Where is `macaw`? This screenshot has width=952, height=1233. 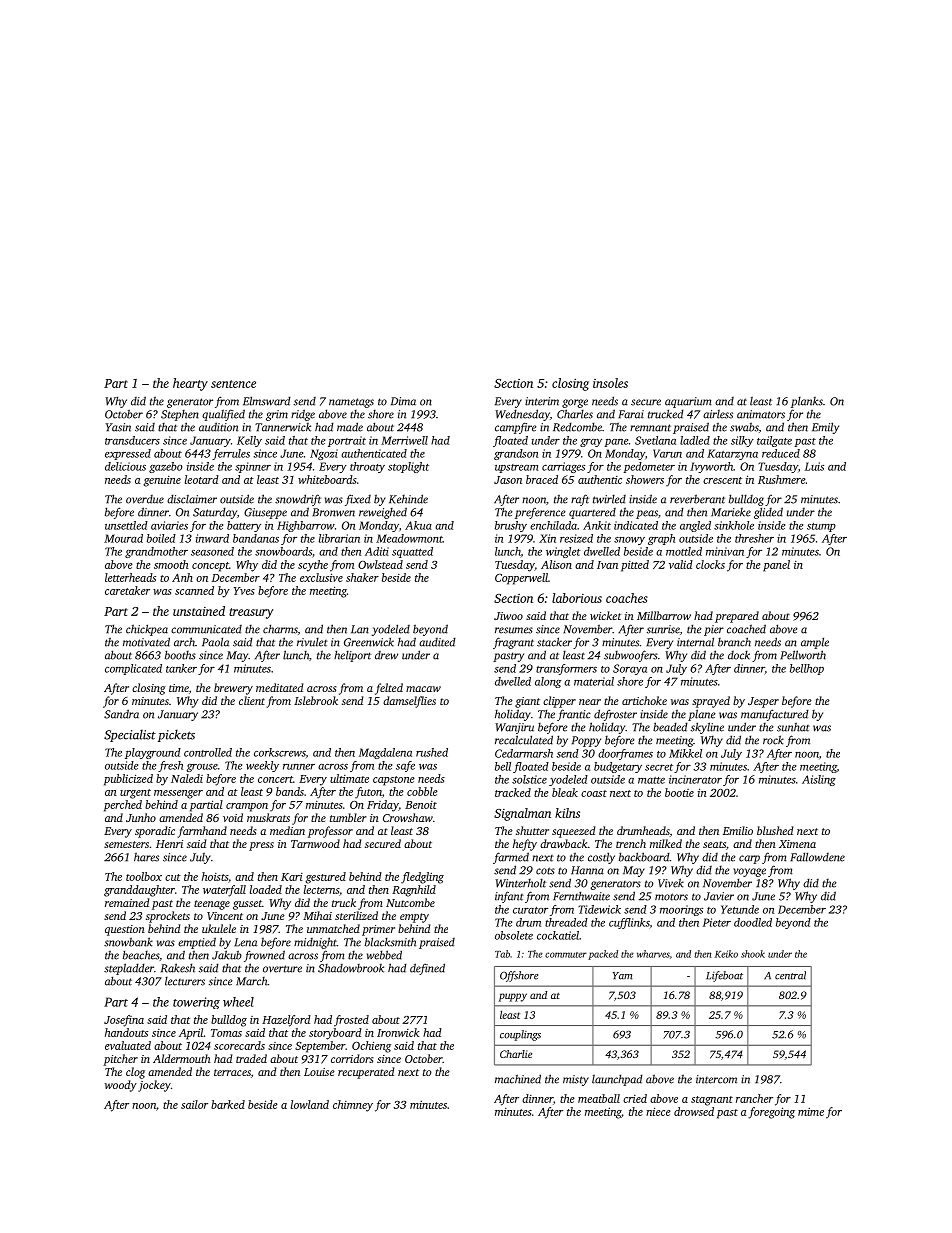 macaw is located at coordinates (423, 689).
